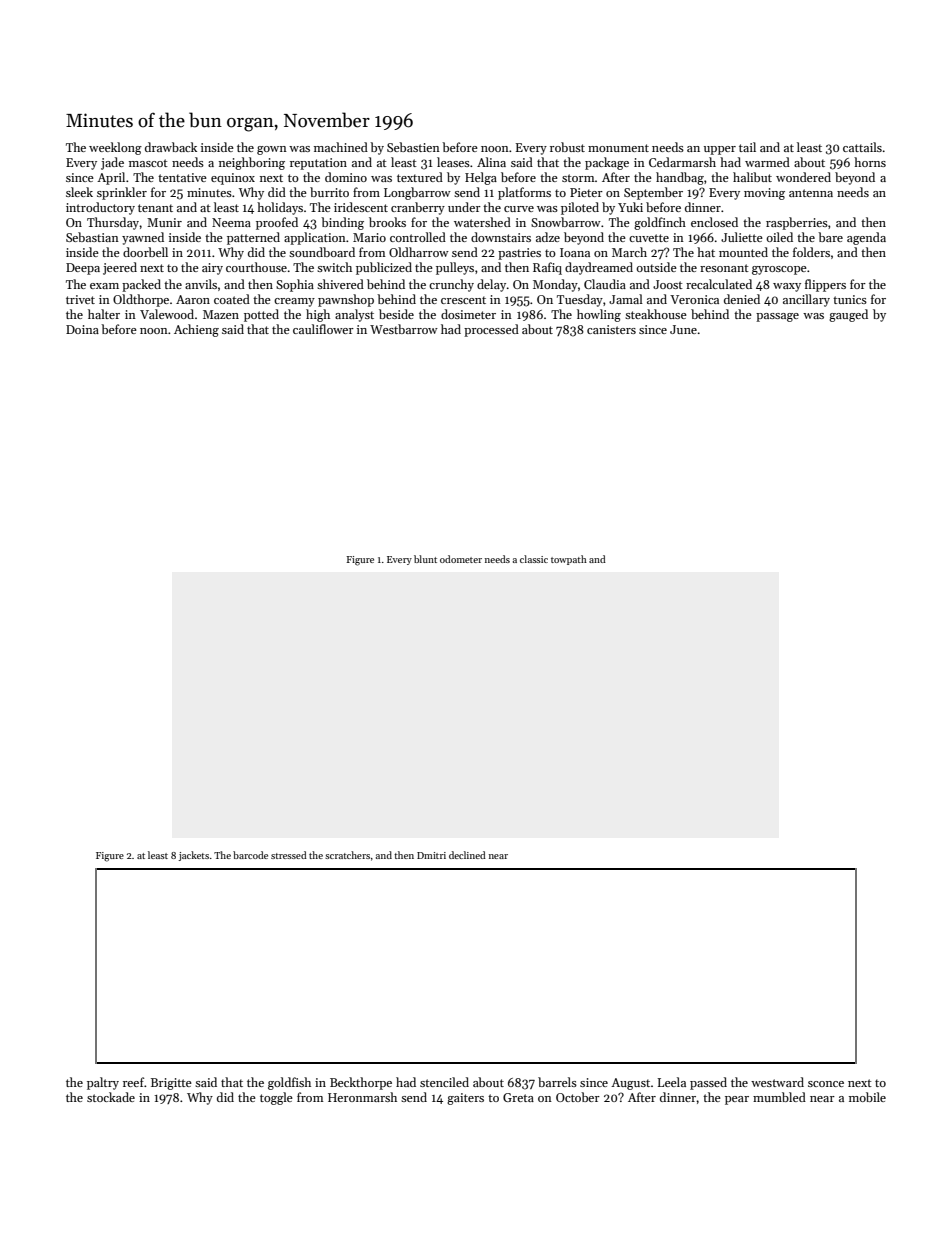  What do you see at coordinates (467, 855) in the screenshot?
I see `declined` at bounding box center [467, 855].
